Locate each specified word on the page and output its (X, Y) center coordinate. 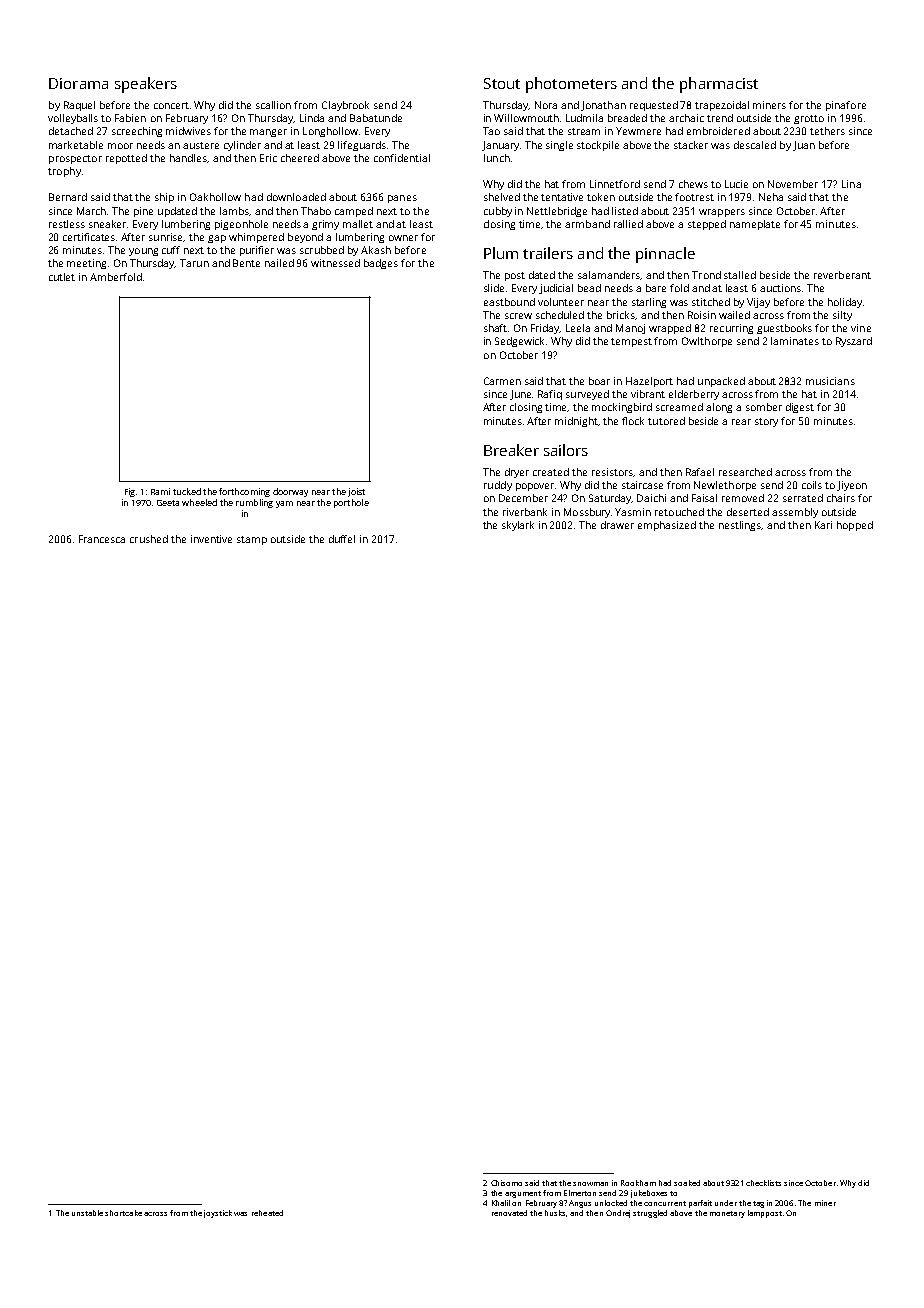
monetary (727, 1214)
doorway (290, 492)
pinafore (846, 106)
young (143, 252)
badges (381, 264)
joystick (218, 1214)
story (766, 422)
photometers (571, 85)
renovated (509, 1213)
